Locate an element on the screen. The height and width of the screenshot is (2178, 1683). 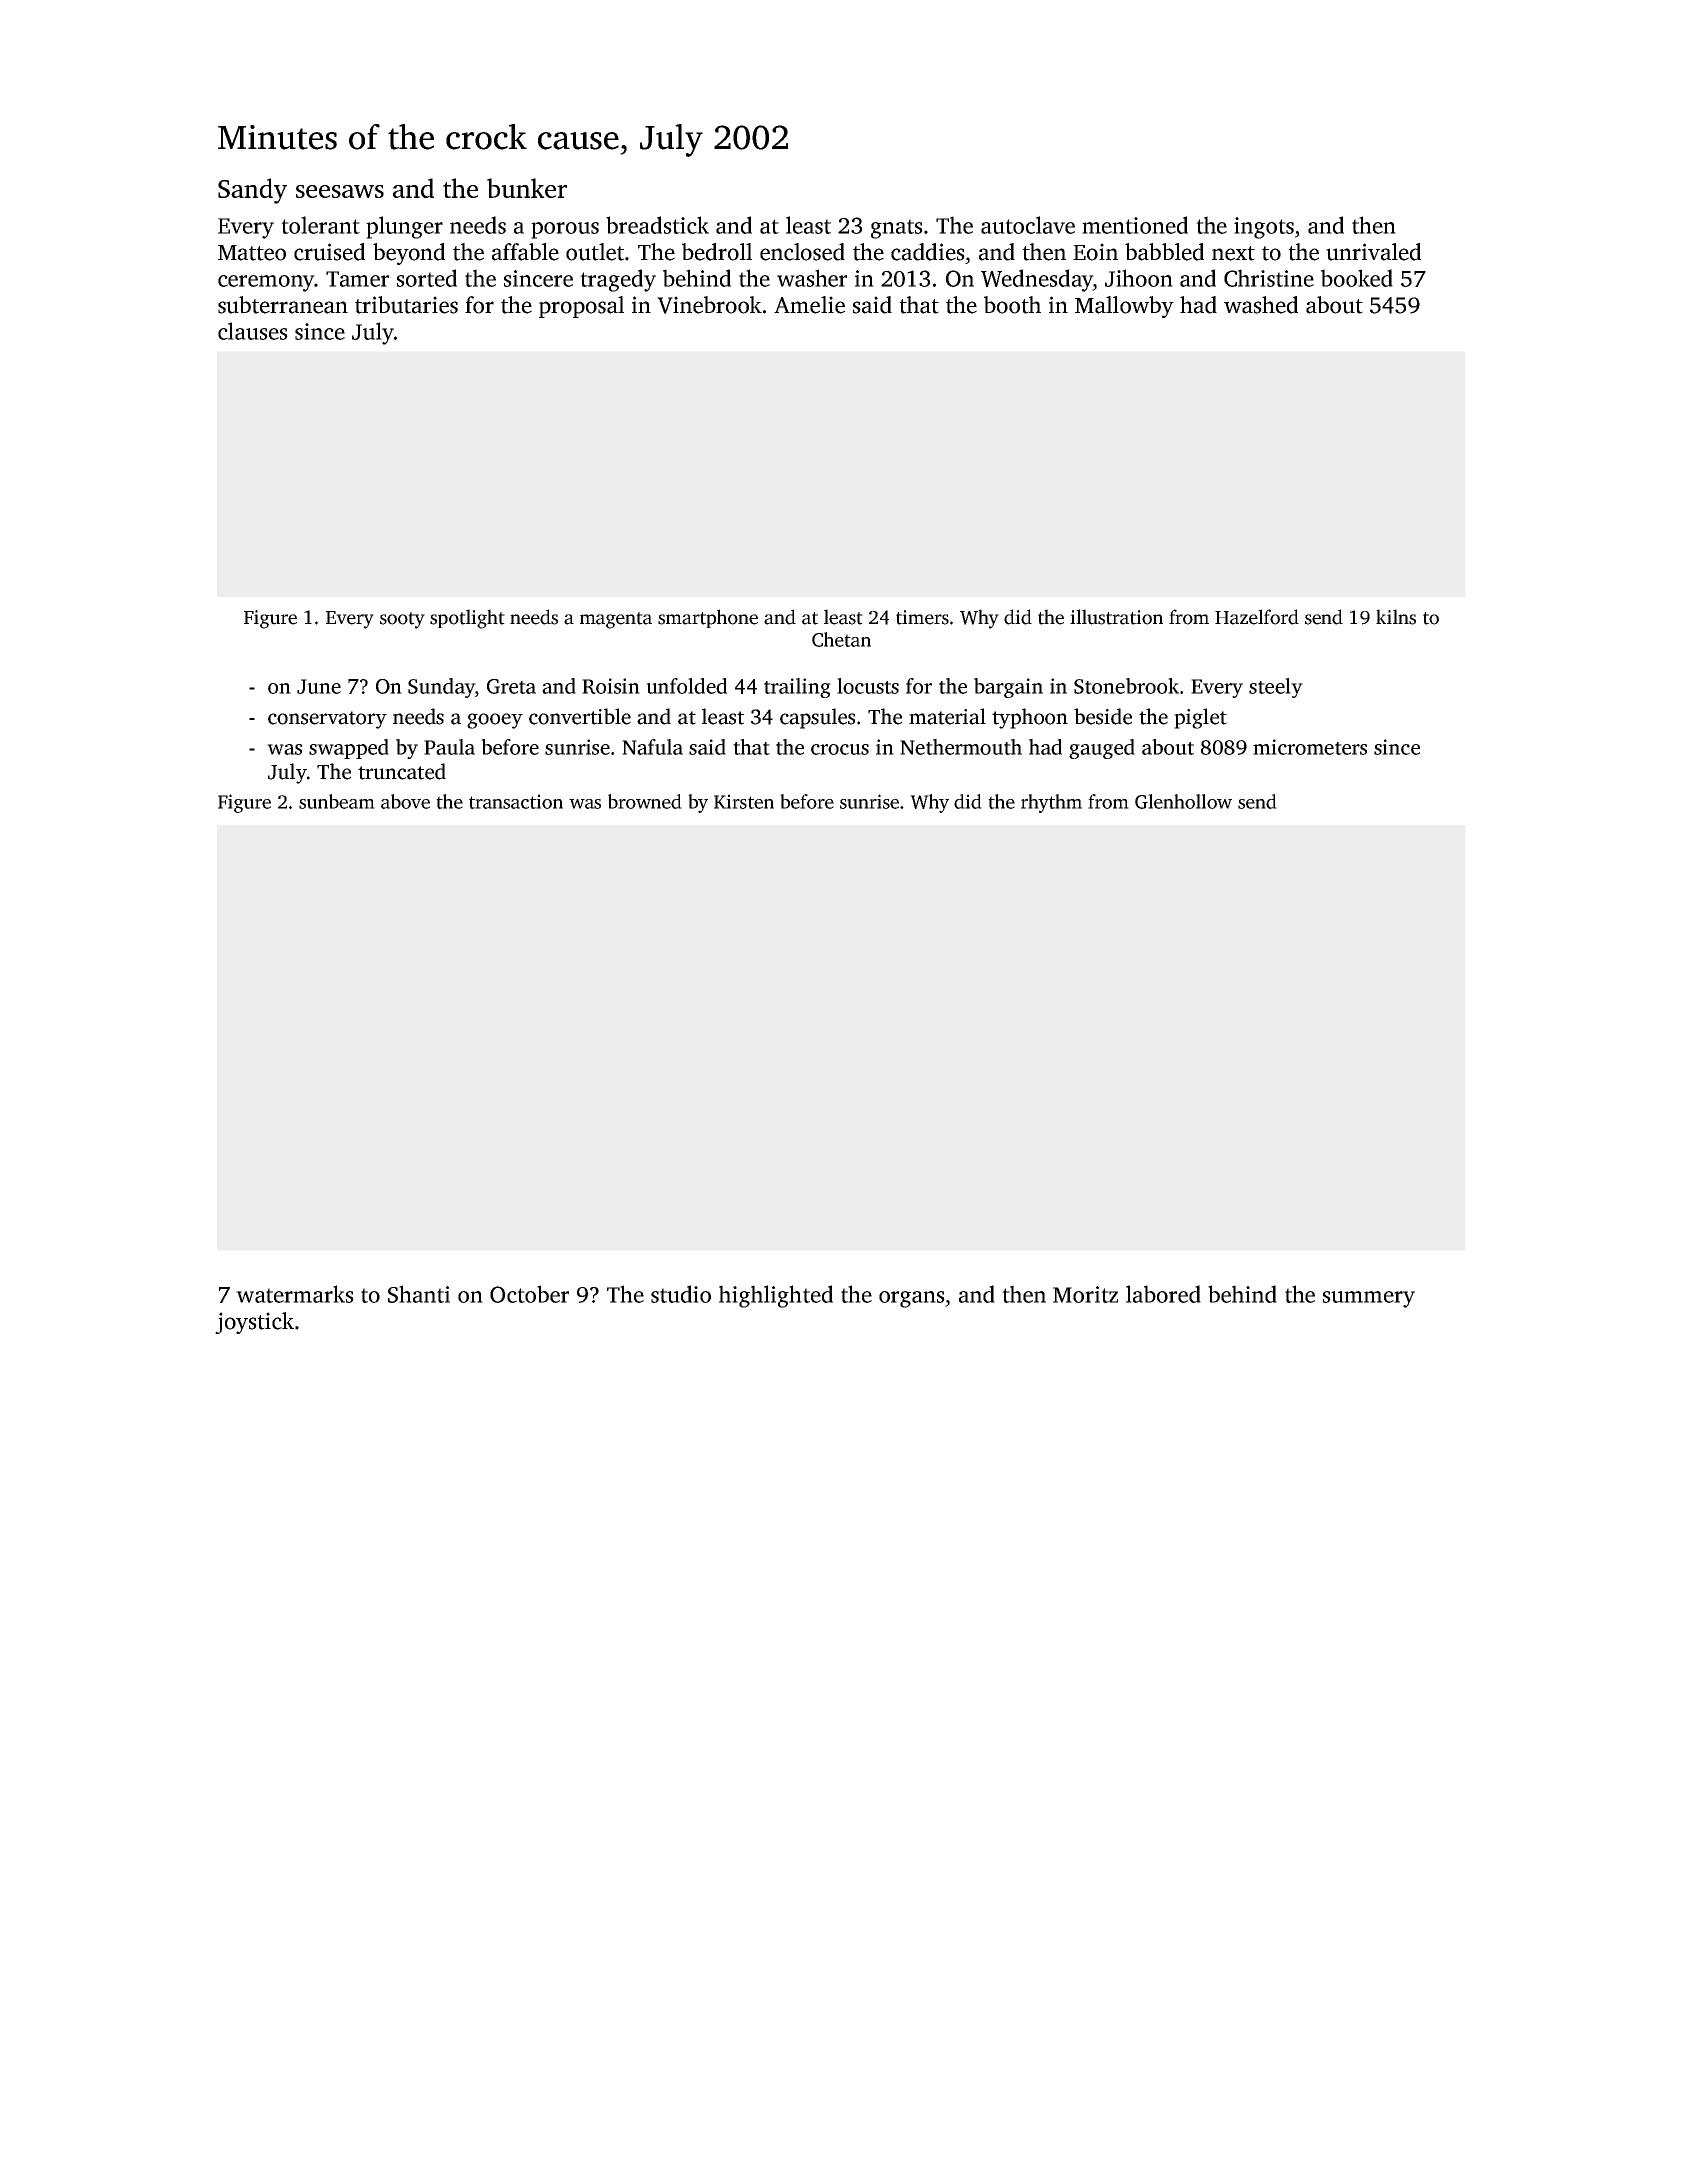
sooty is located at coordinates (402, 620).
